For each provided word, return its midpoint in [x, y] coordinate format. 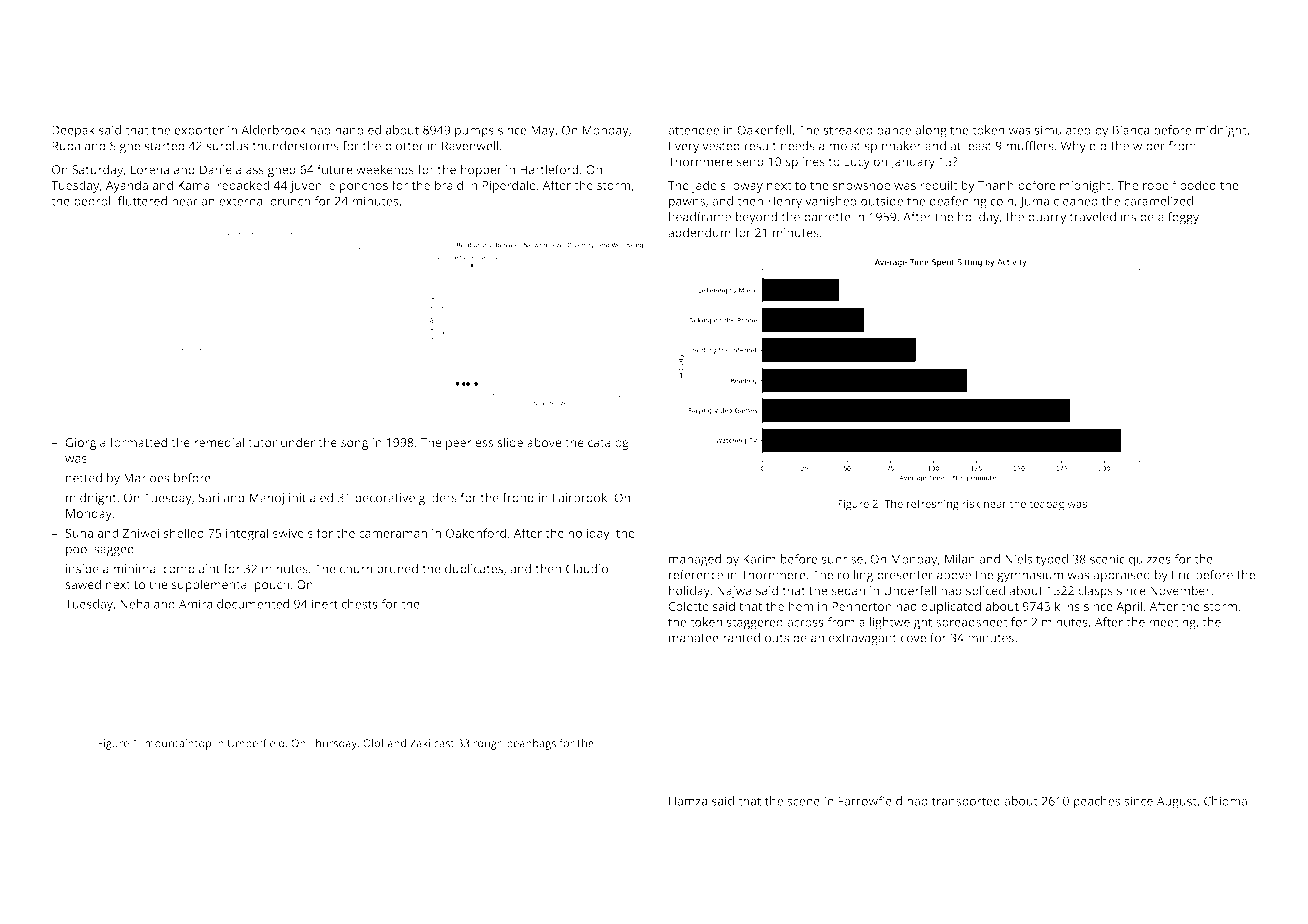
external [242, 201]
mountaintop [178, 744]
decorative [385, 498]
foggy [1183, 218]
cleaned [1076, 201]
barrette [827, 217]
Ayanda [127, 186]
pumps [474, 133]
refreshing [933, 505]
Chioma [1225, 801]
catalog [608, 443]
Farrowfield [870, 801]
